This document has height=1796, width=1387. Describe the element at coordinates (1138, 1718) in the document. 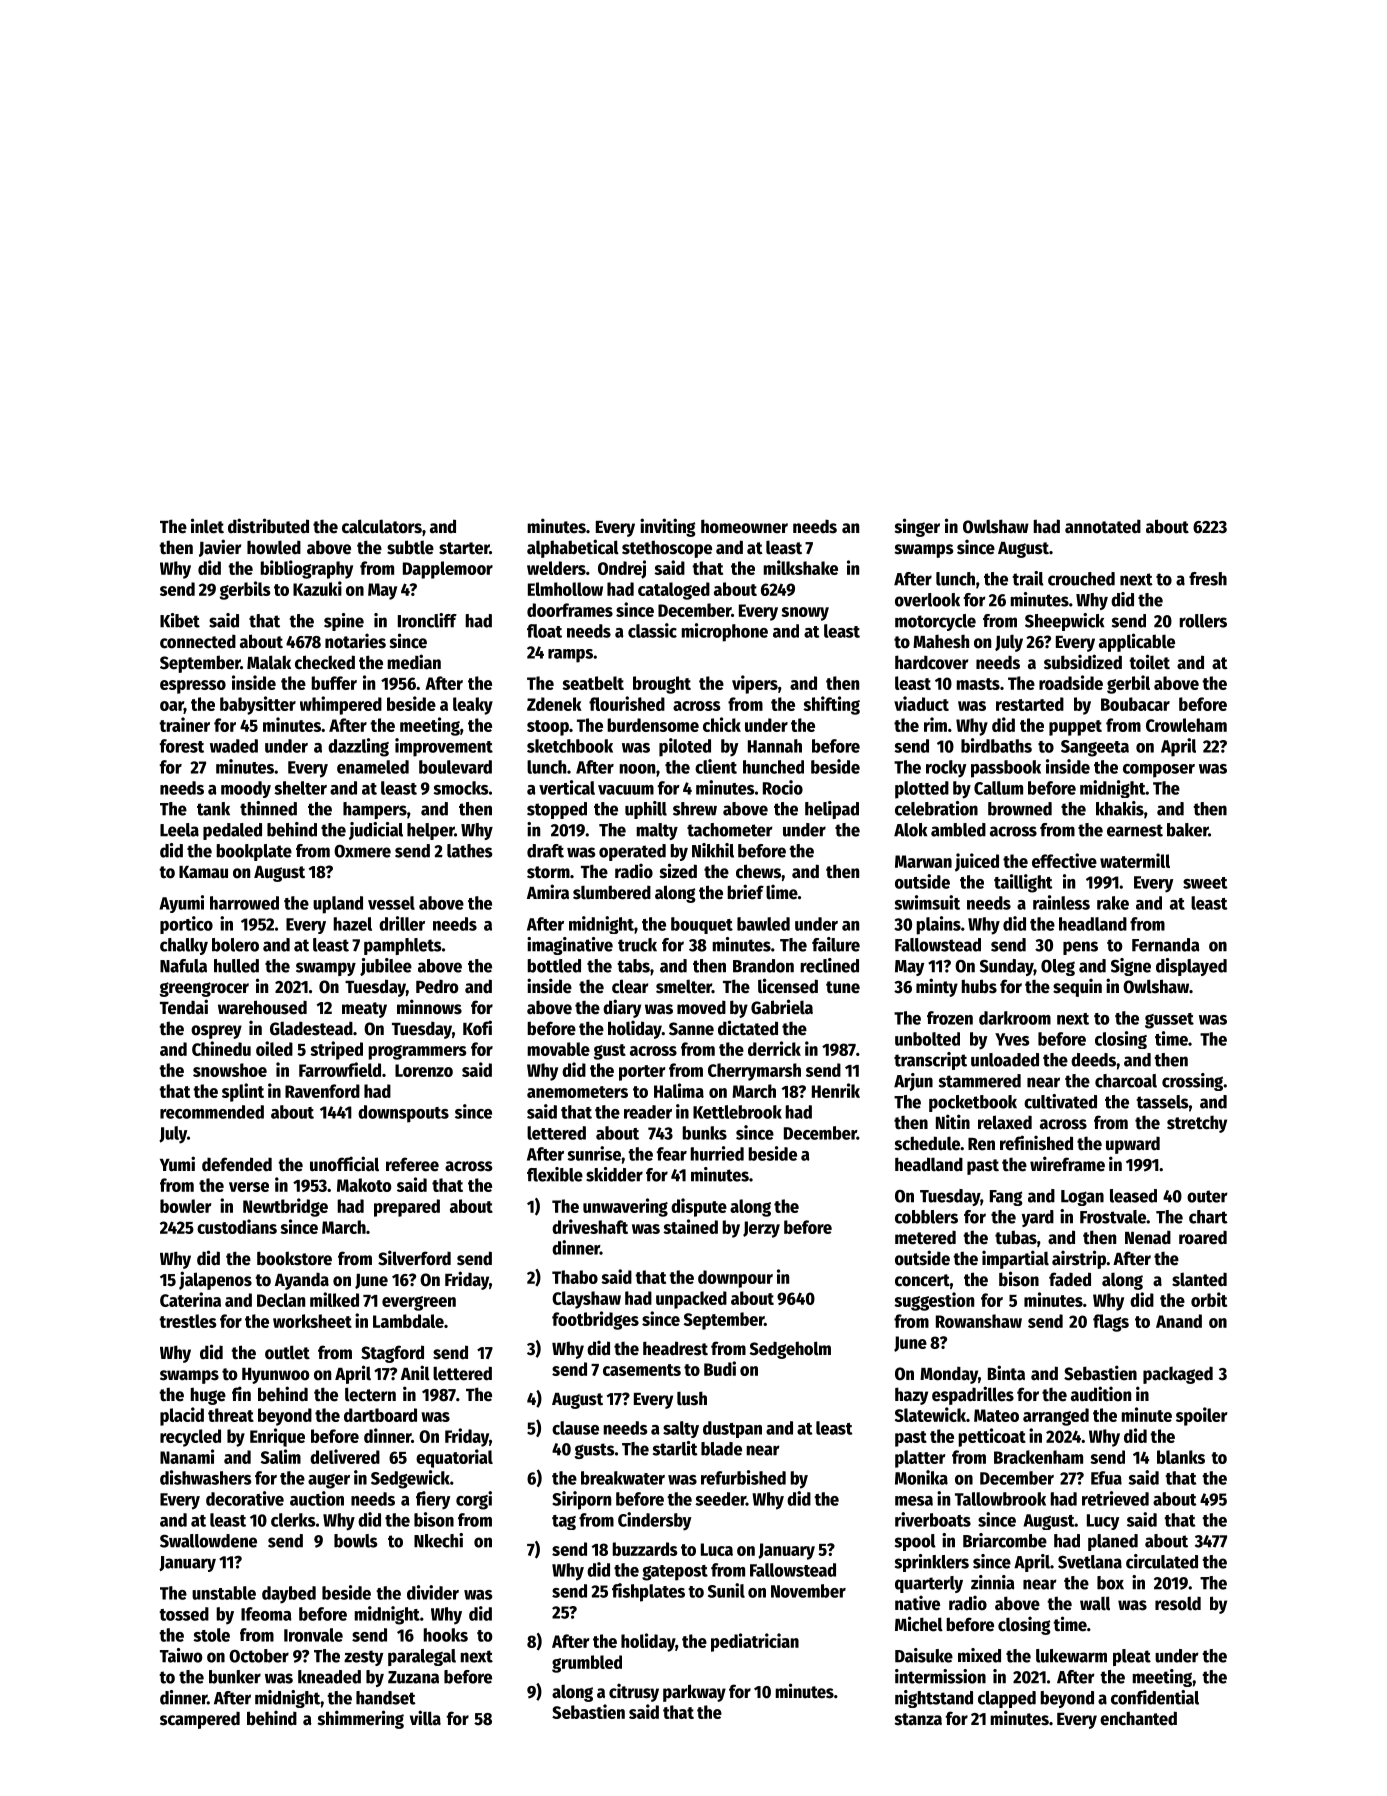

I see `enchanted` at that location.
